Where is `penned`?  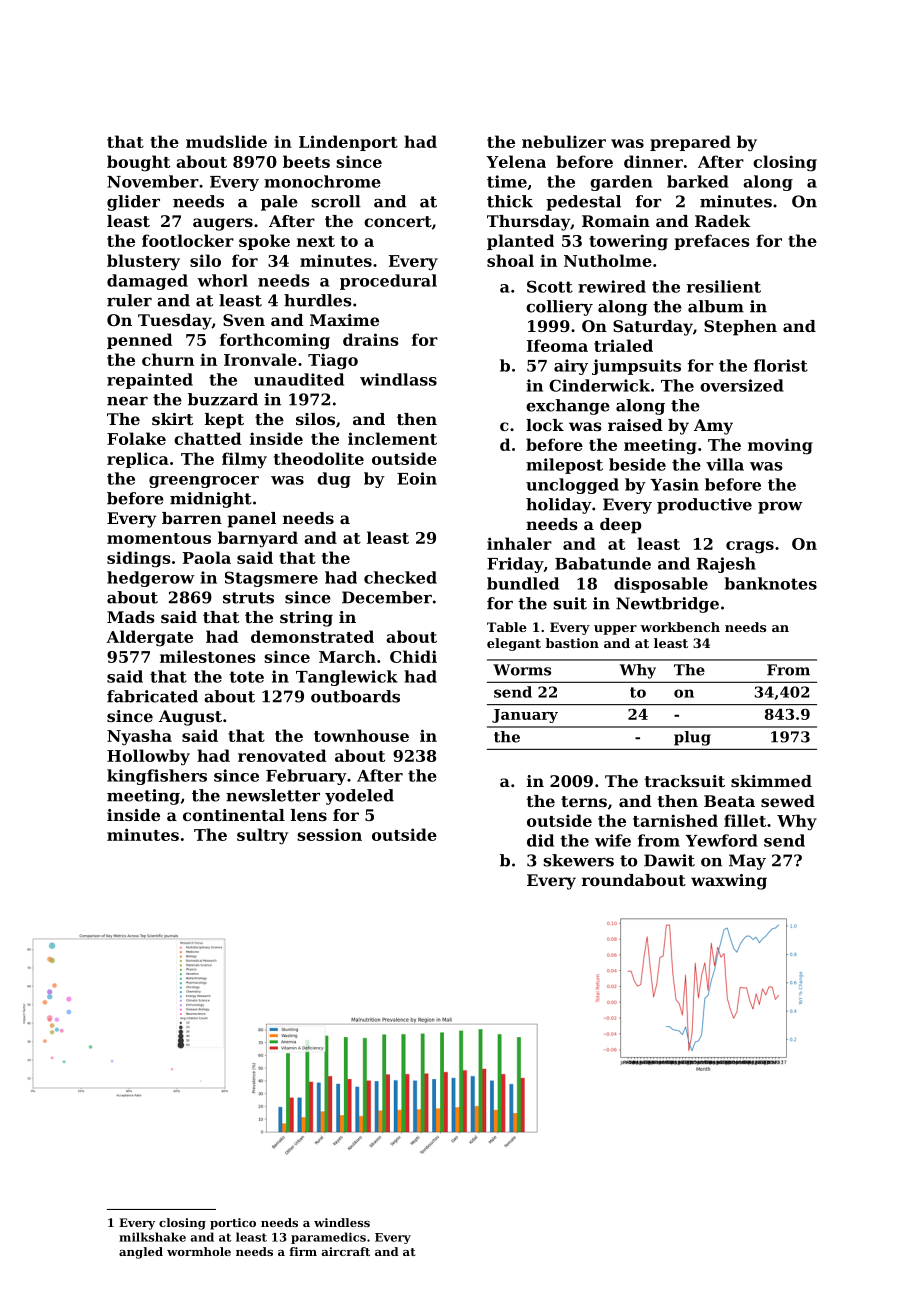
penned is located at coordinates (139, 341).
